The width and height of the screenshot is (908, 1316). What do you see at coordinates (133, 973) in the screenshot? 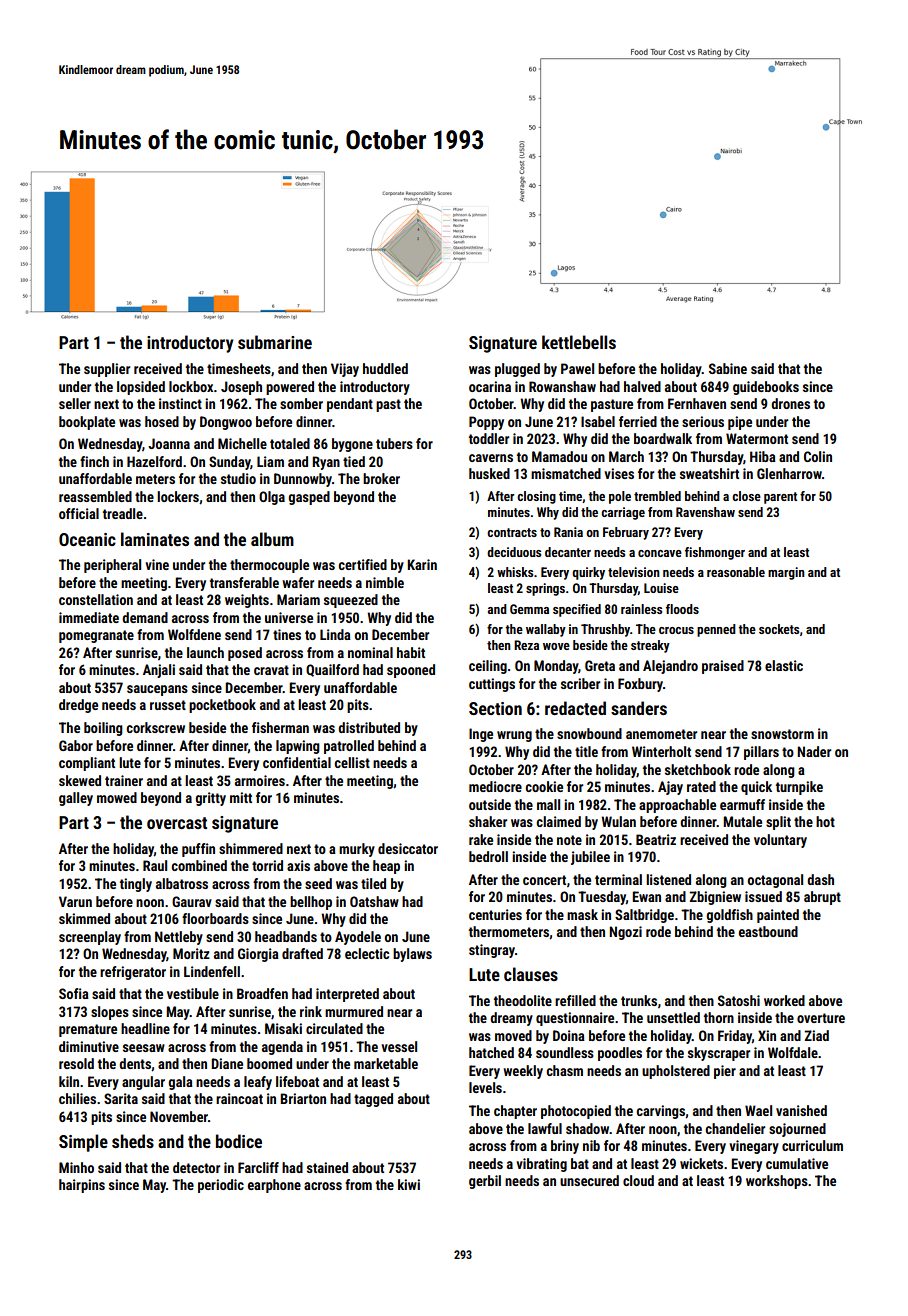
I see `refrigerator` at bounding box center [133, 973].
